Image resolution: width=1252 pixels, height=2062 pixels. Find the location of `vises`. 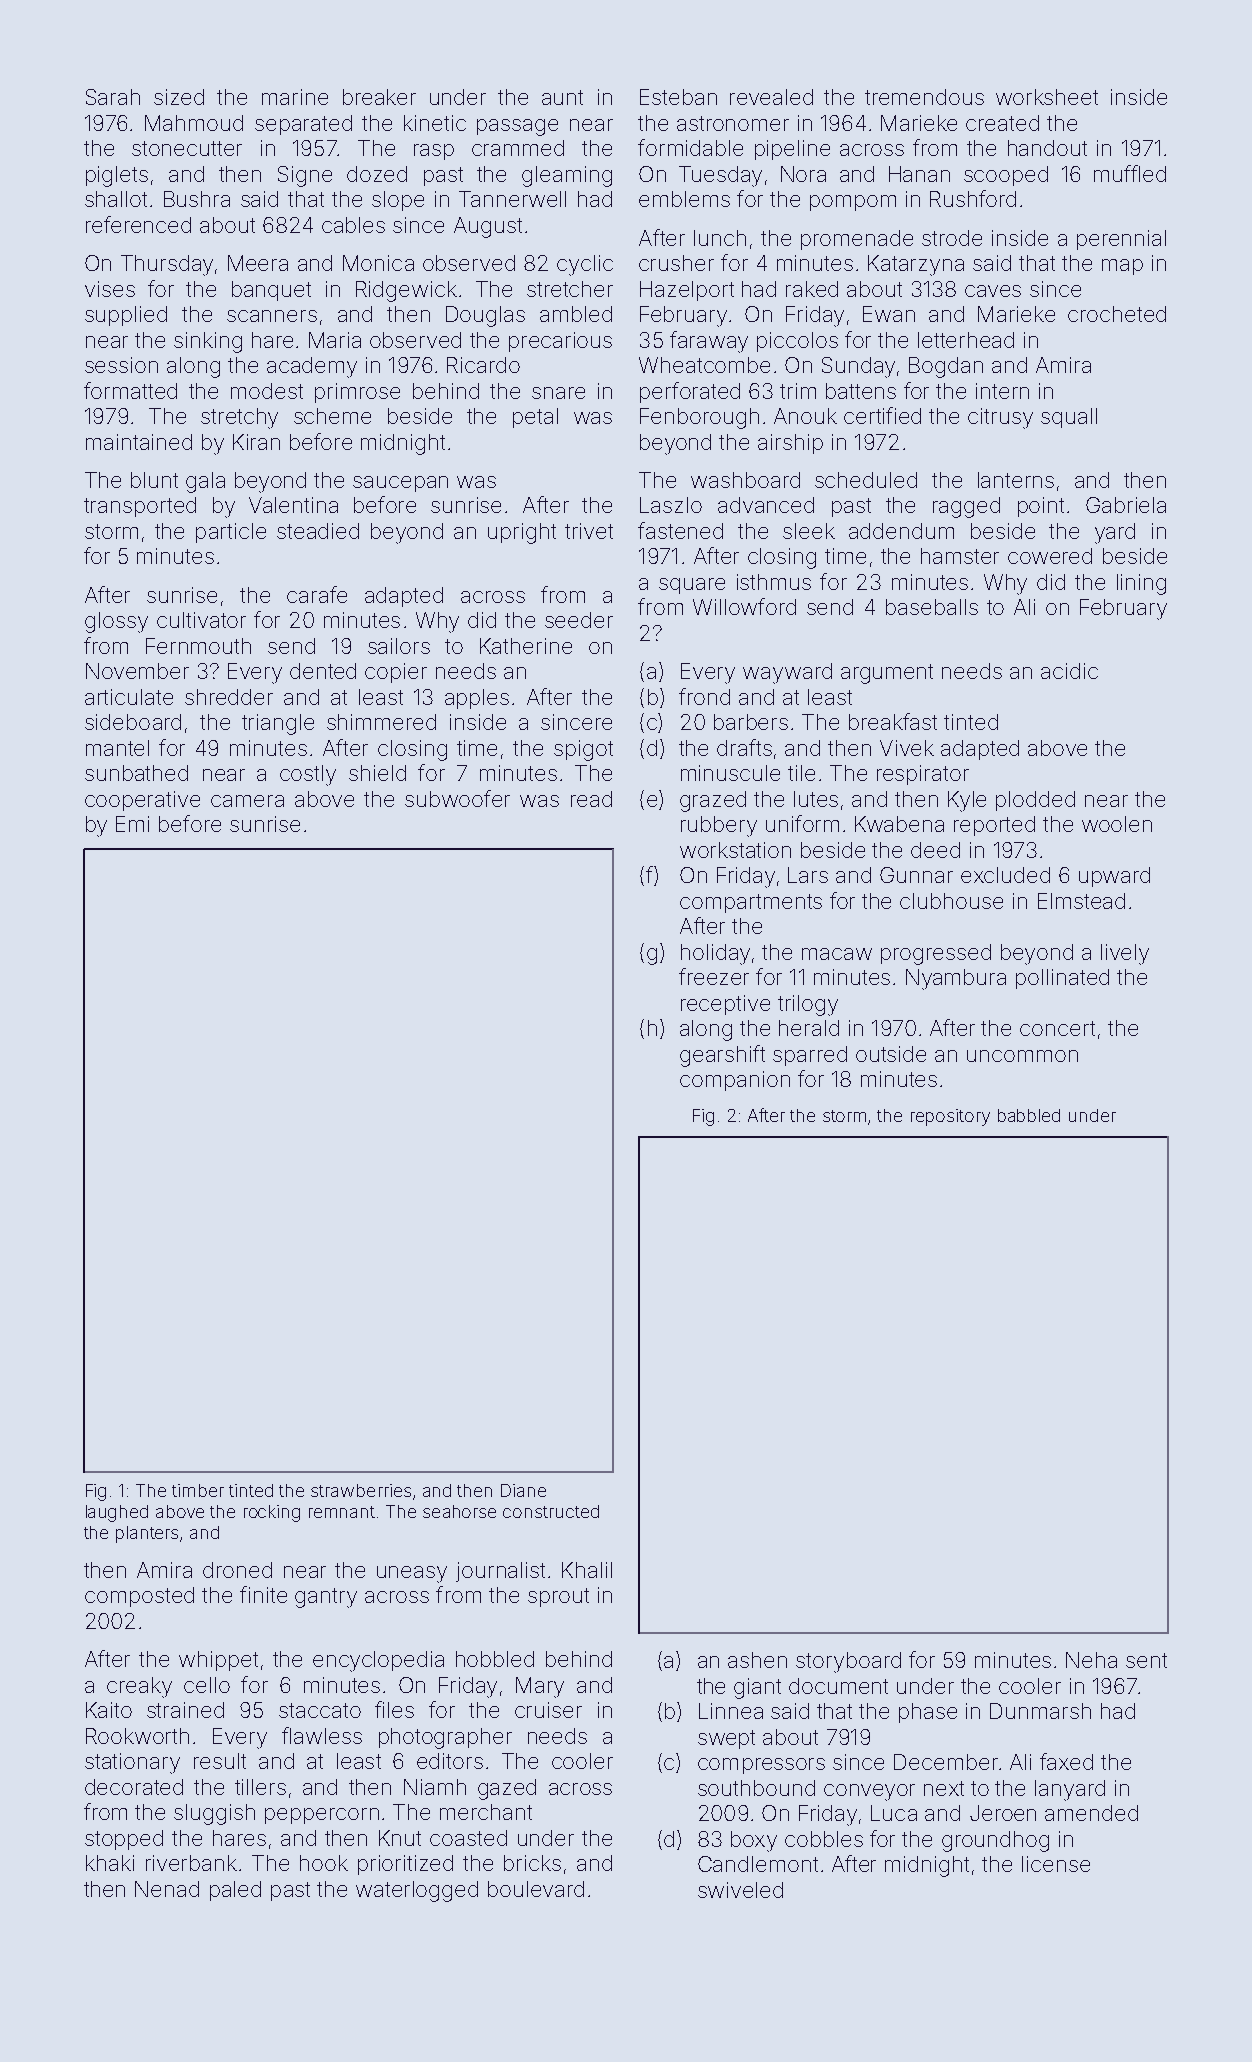

vises is located at coordinates (110, 289).
